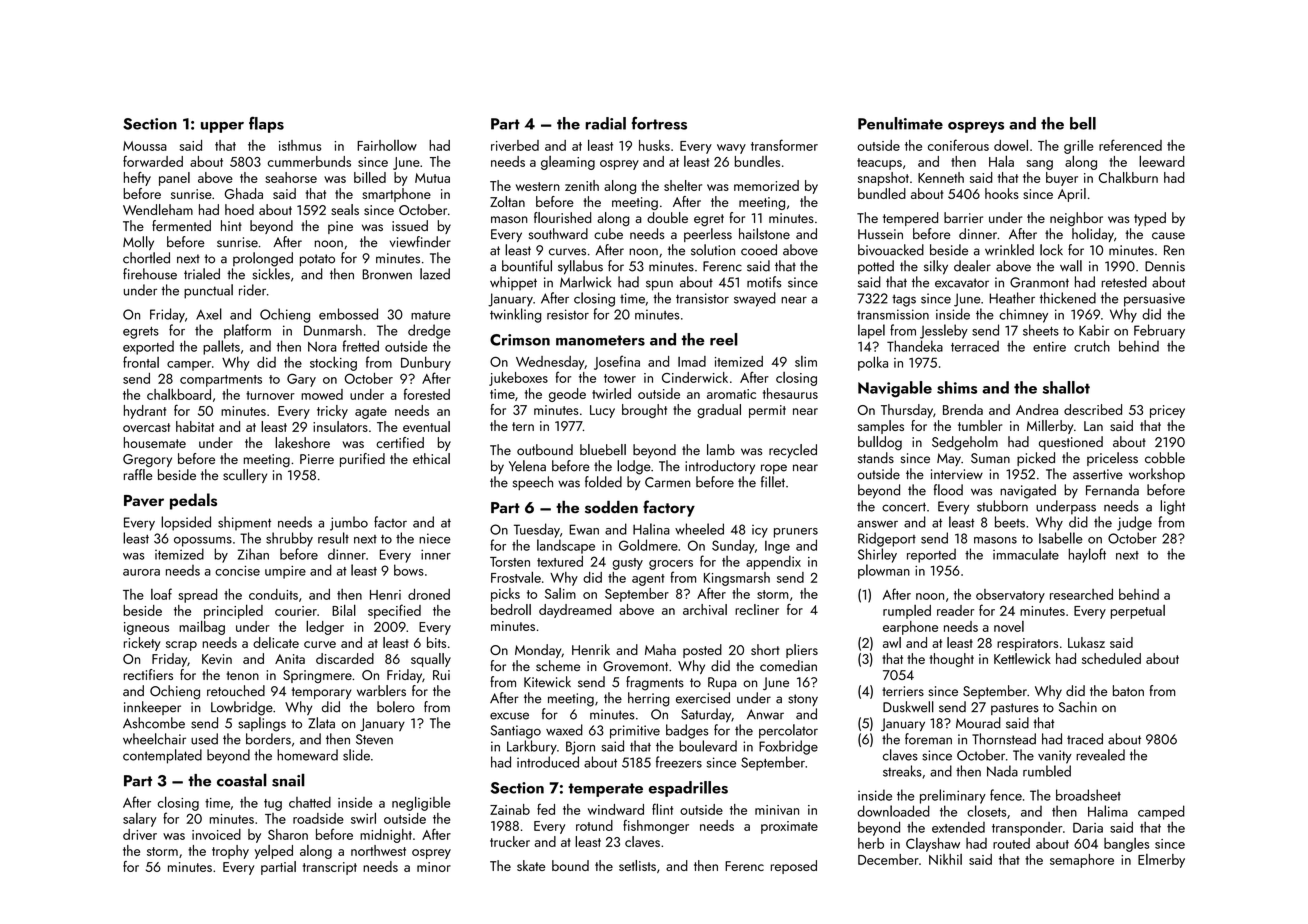  Describe the element at coordinates (515, 315) in the screenshot. I see `twinkling` at that location.
